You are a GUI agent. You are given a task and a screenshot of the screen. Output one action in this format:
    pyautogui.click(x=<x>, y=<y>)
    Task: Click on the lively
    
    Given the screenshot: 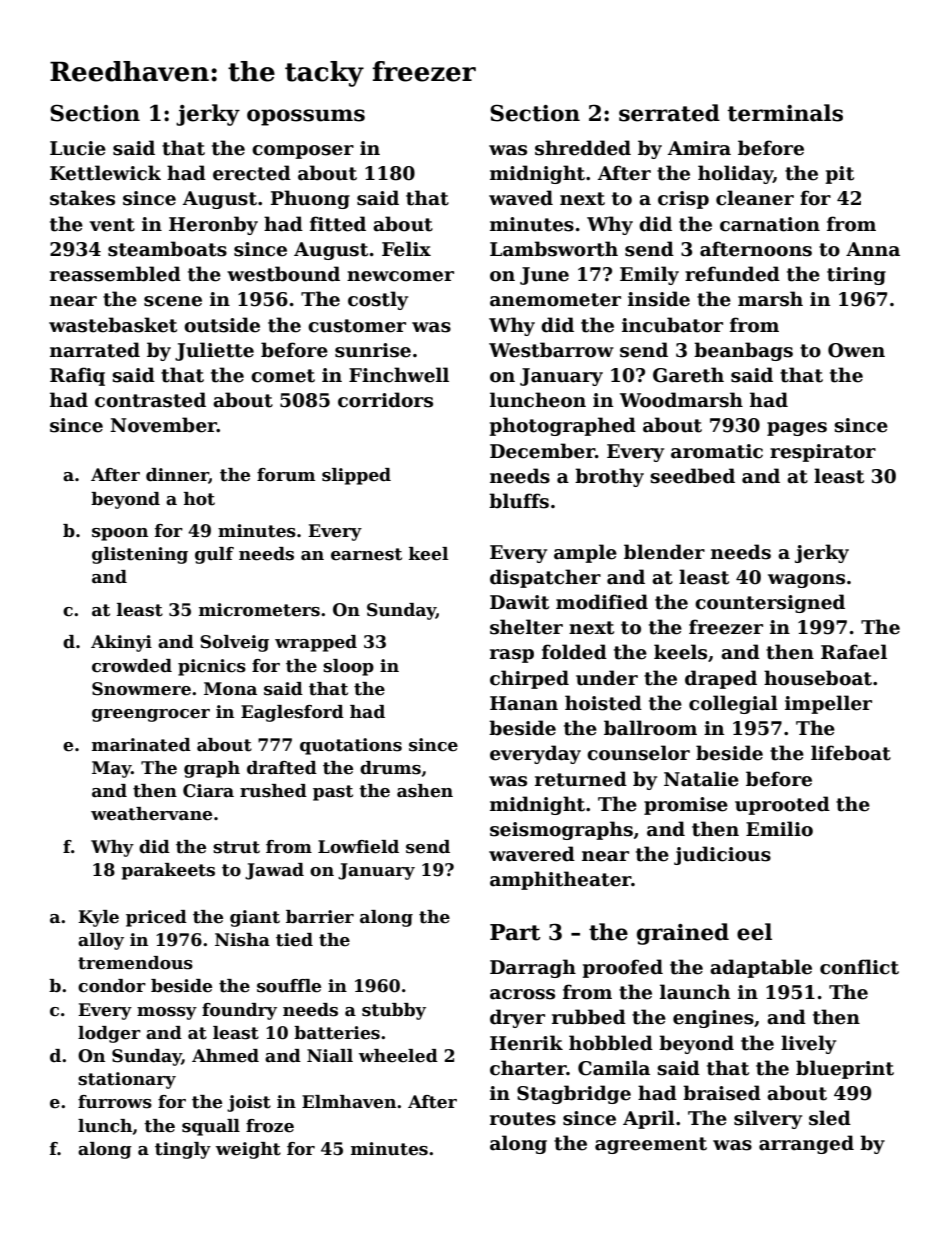 What is the action you would take?
    pyautogui.click(x=808, y=1044)
